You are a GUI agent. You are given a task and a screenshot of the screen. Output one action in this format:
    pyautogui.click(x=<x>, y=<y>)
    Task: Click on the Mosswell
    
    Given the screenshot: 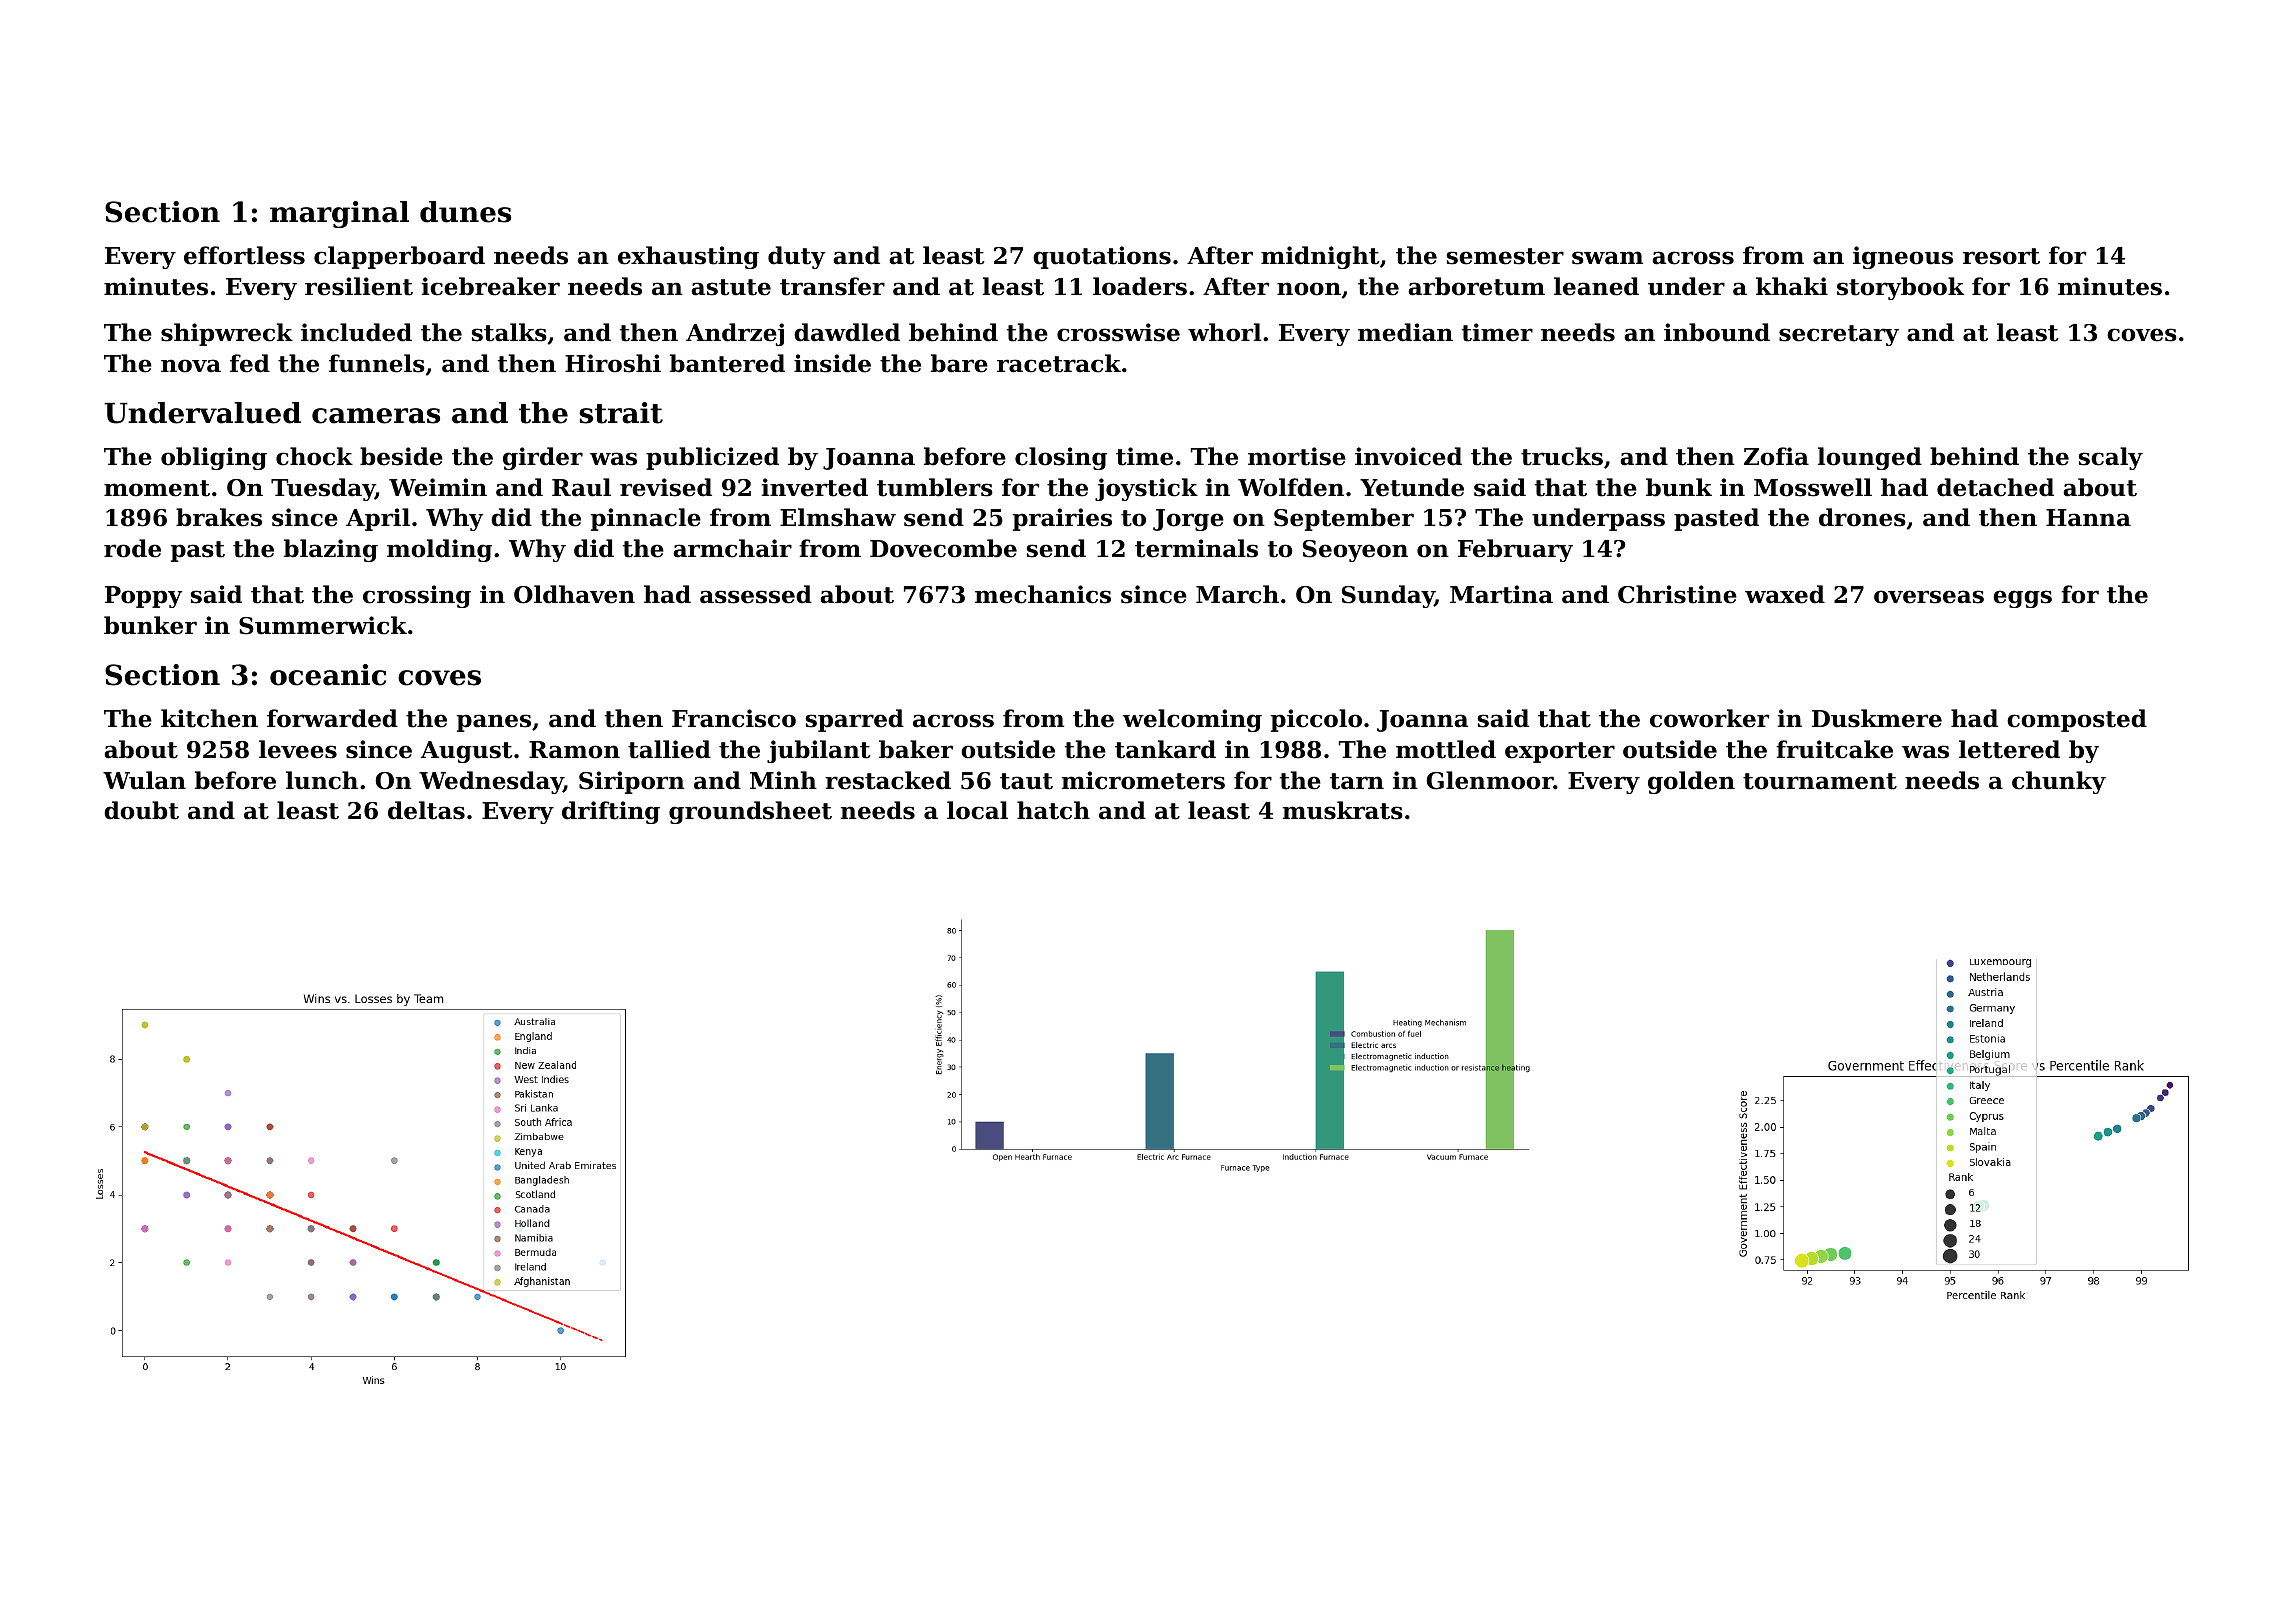 What is the action you would take?
    pyautogui.click(x=1813, y=487)
